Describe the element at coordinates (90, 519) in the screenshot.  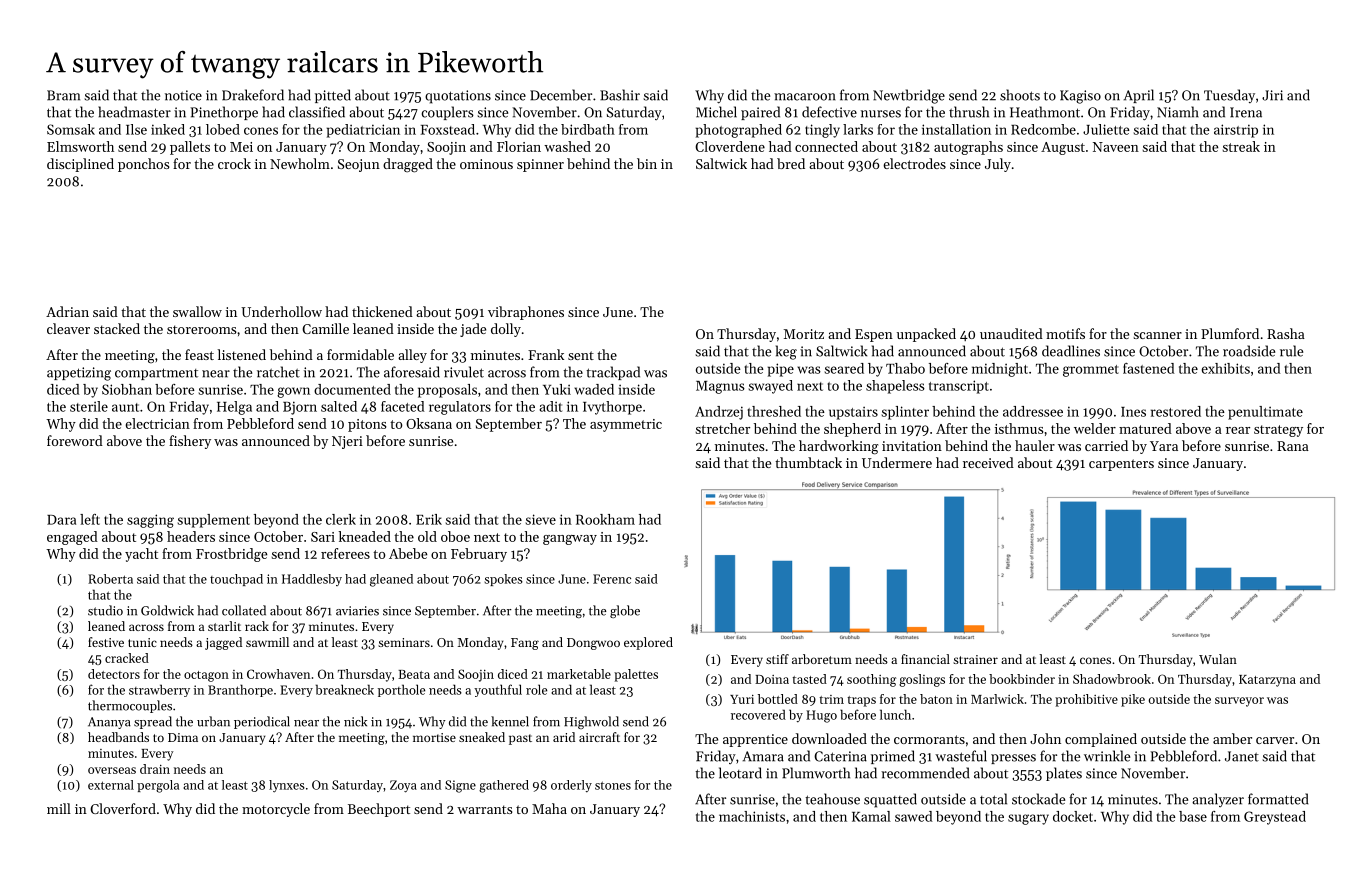
I see `left` at that location.
